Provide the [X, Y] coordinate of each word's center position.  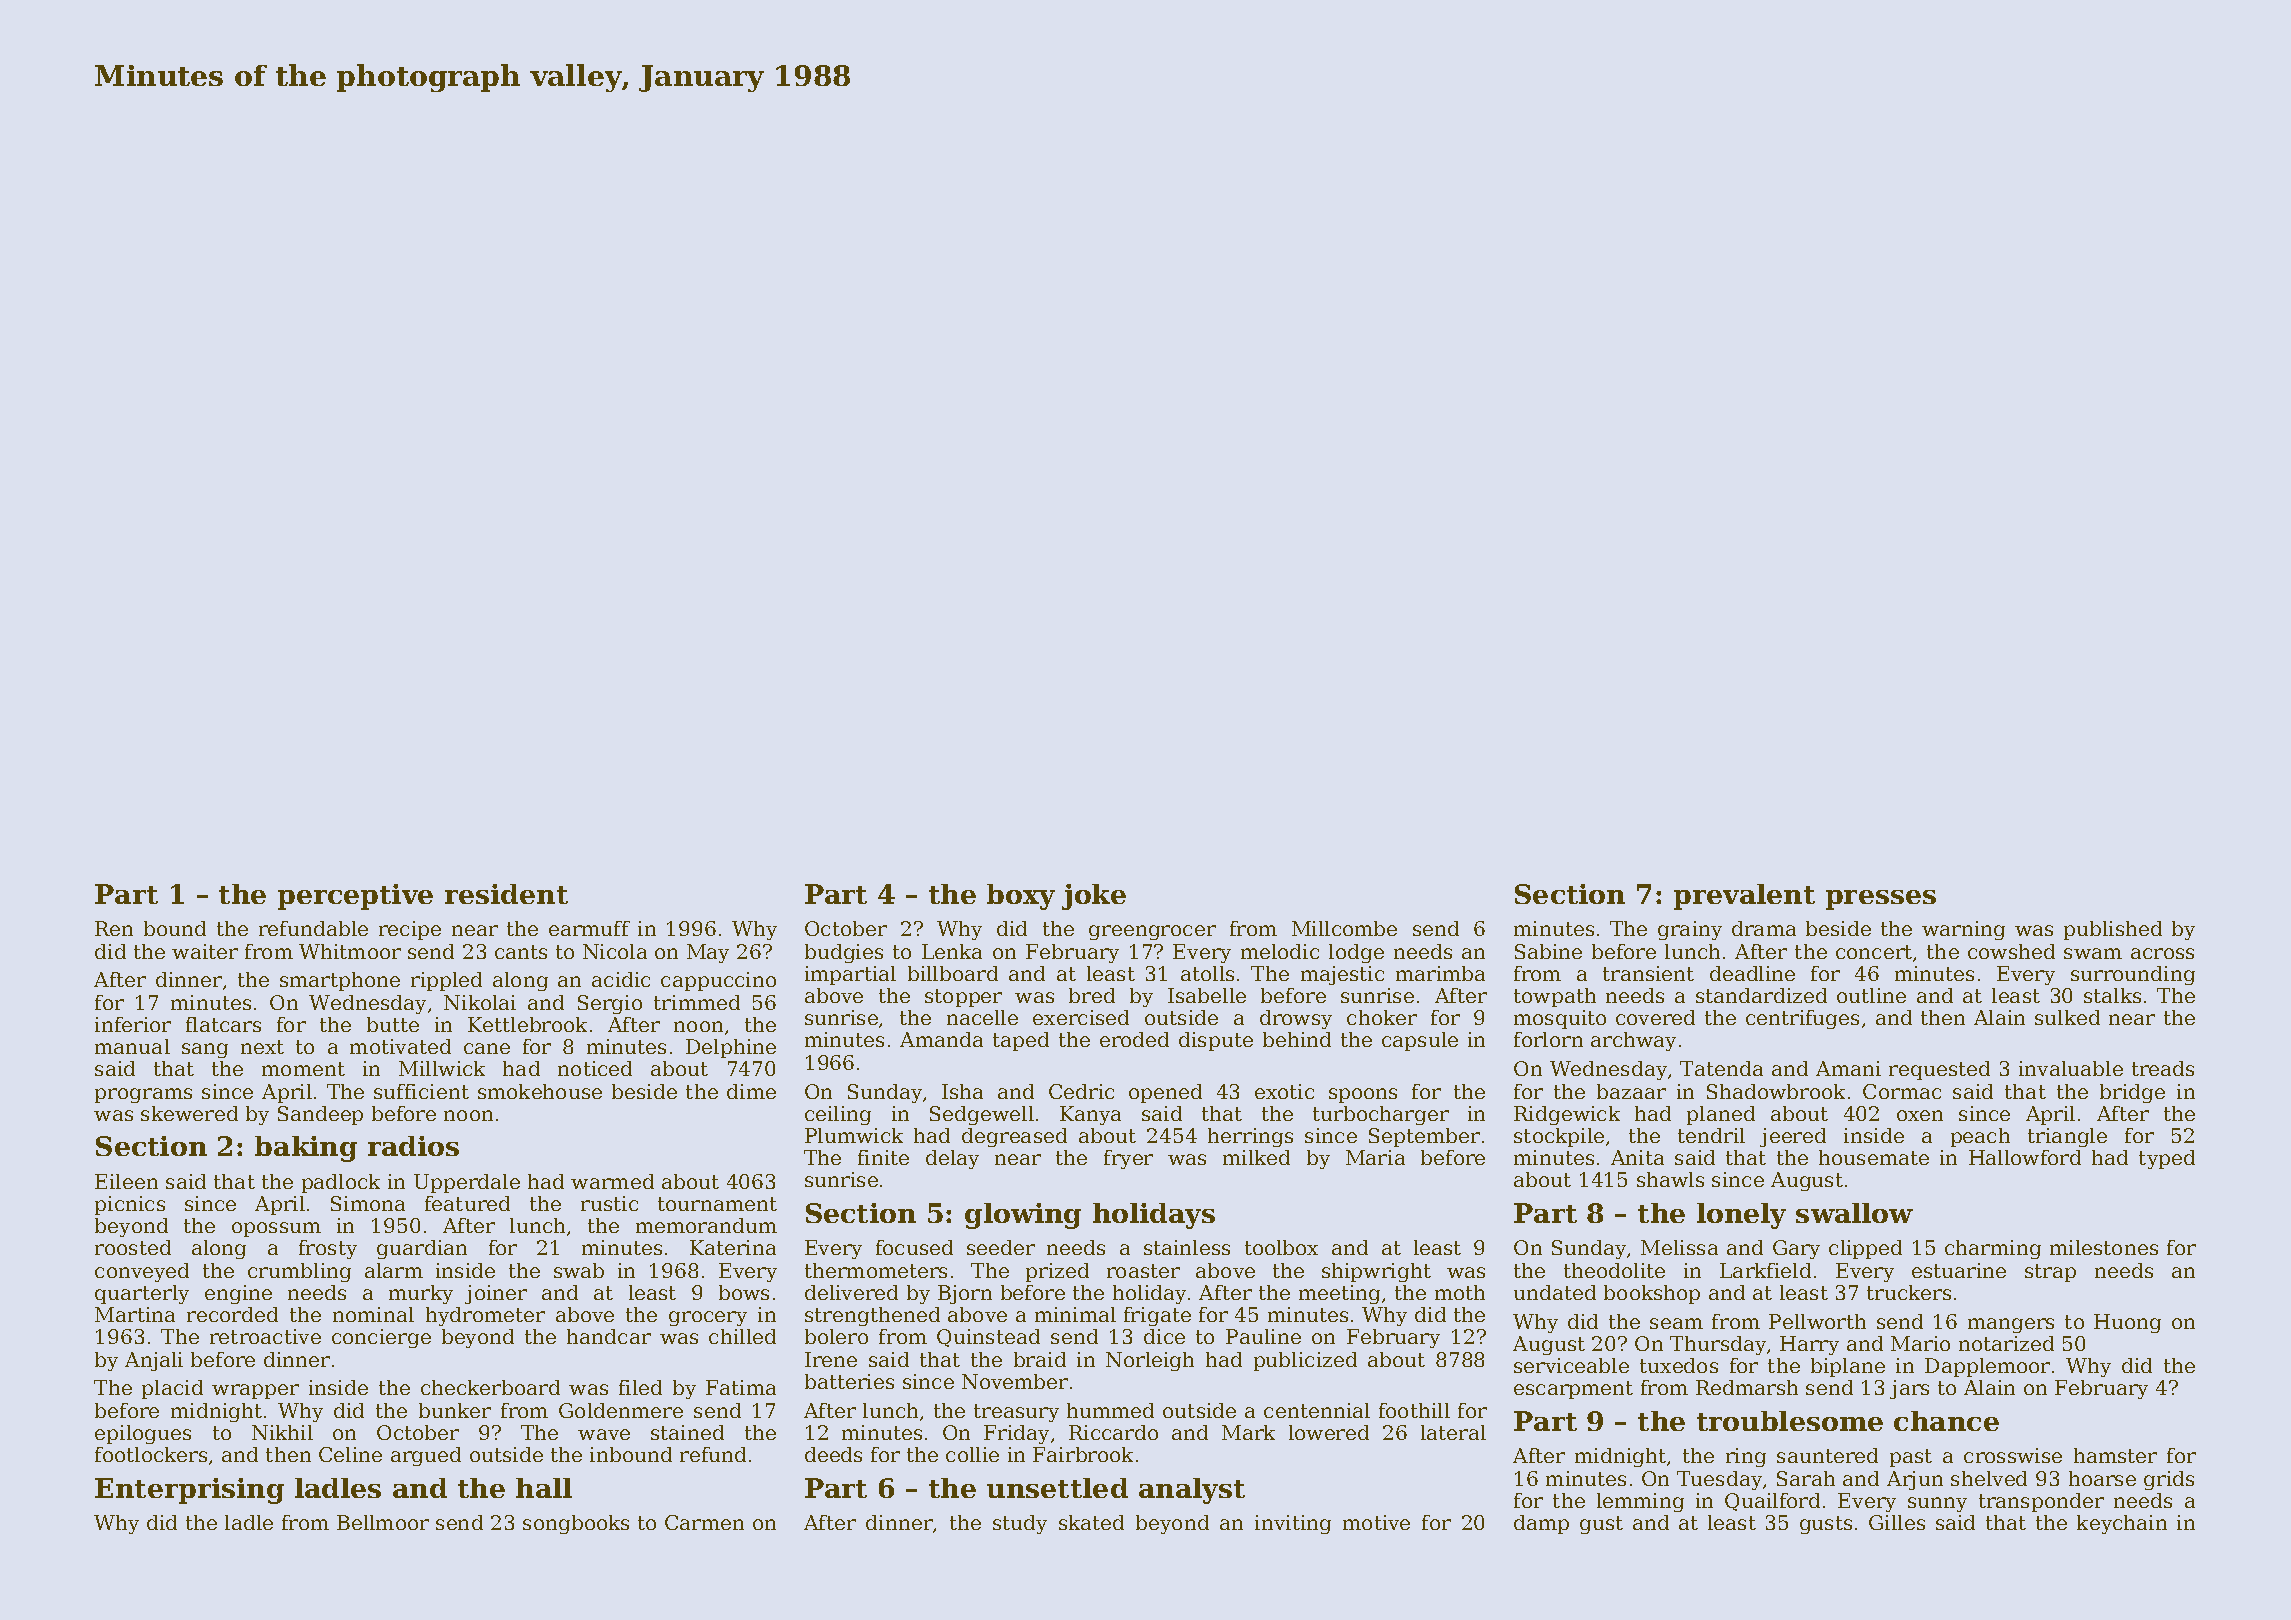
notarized [2006, 1343]
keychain [2122, 1524]
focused [914, 1247]
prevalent [1744, 897]
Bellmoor [383, 1522]
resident [506, 894]
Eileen [126, 1181]
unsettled [1057, 1488]
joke [1094, 897]
